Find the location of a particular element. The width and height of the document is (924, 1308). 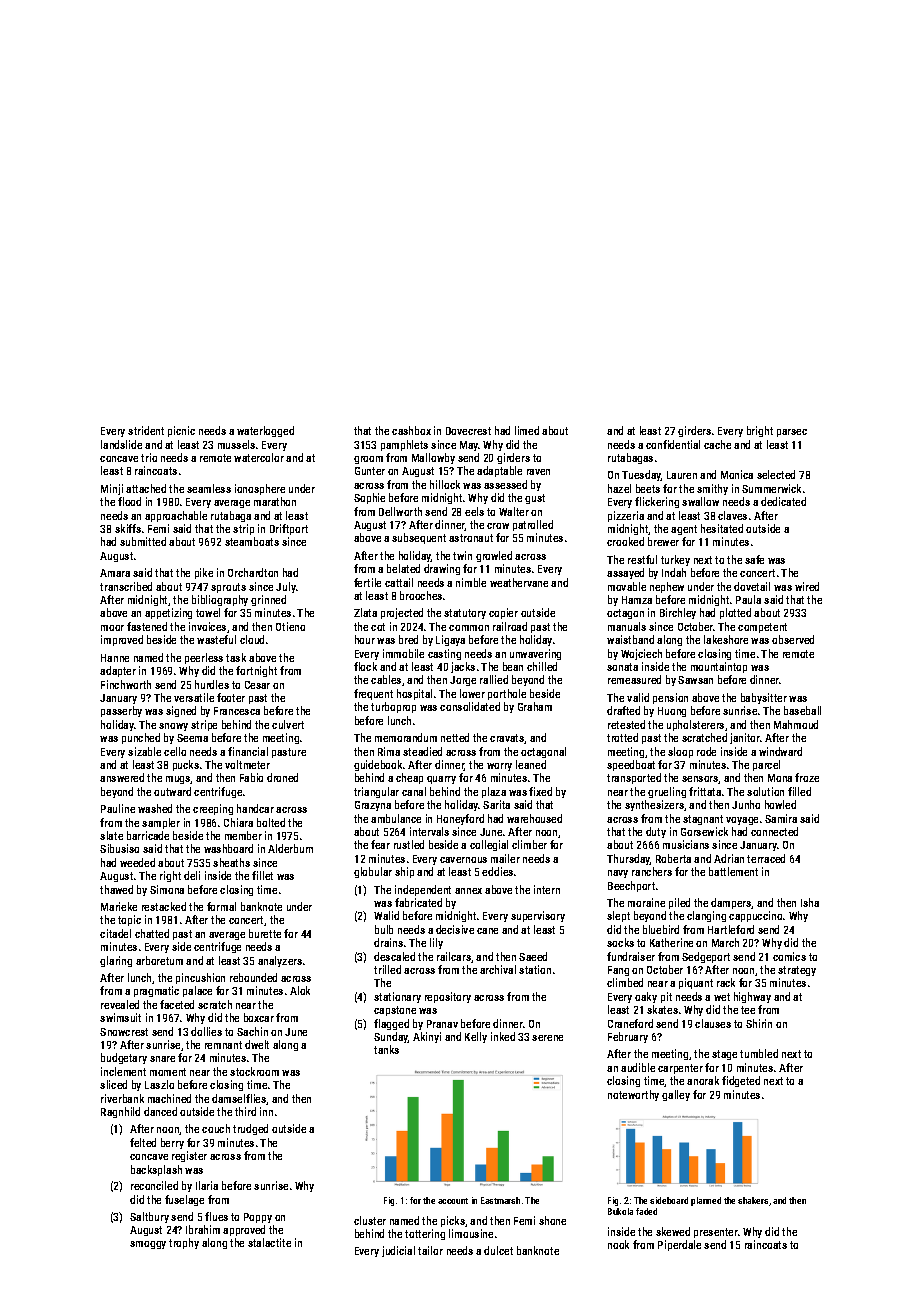

archival is located at coordinates (498, 969).
